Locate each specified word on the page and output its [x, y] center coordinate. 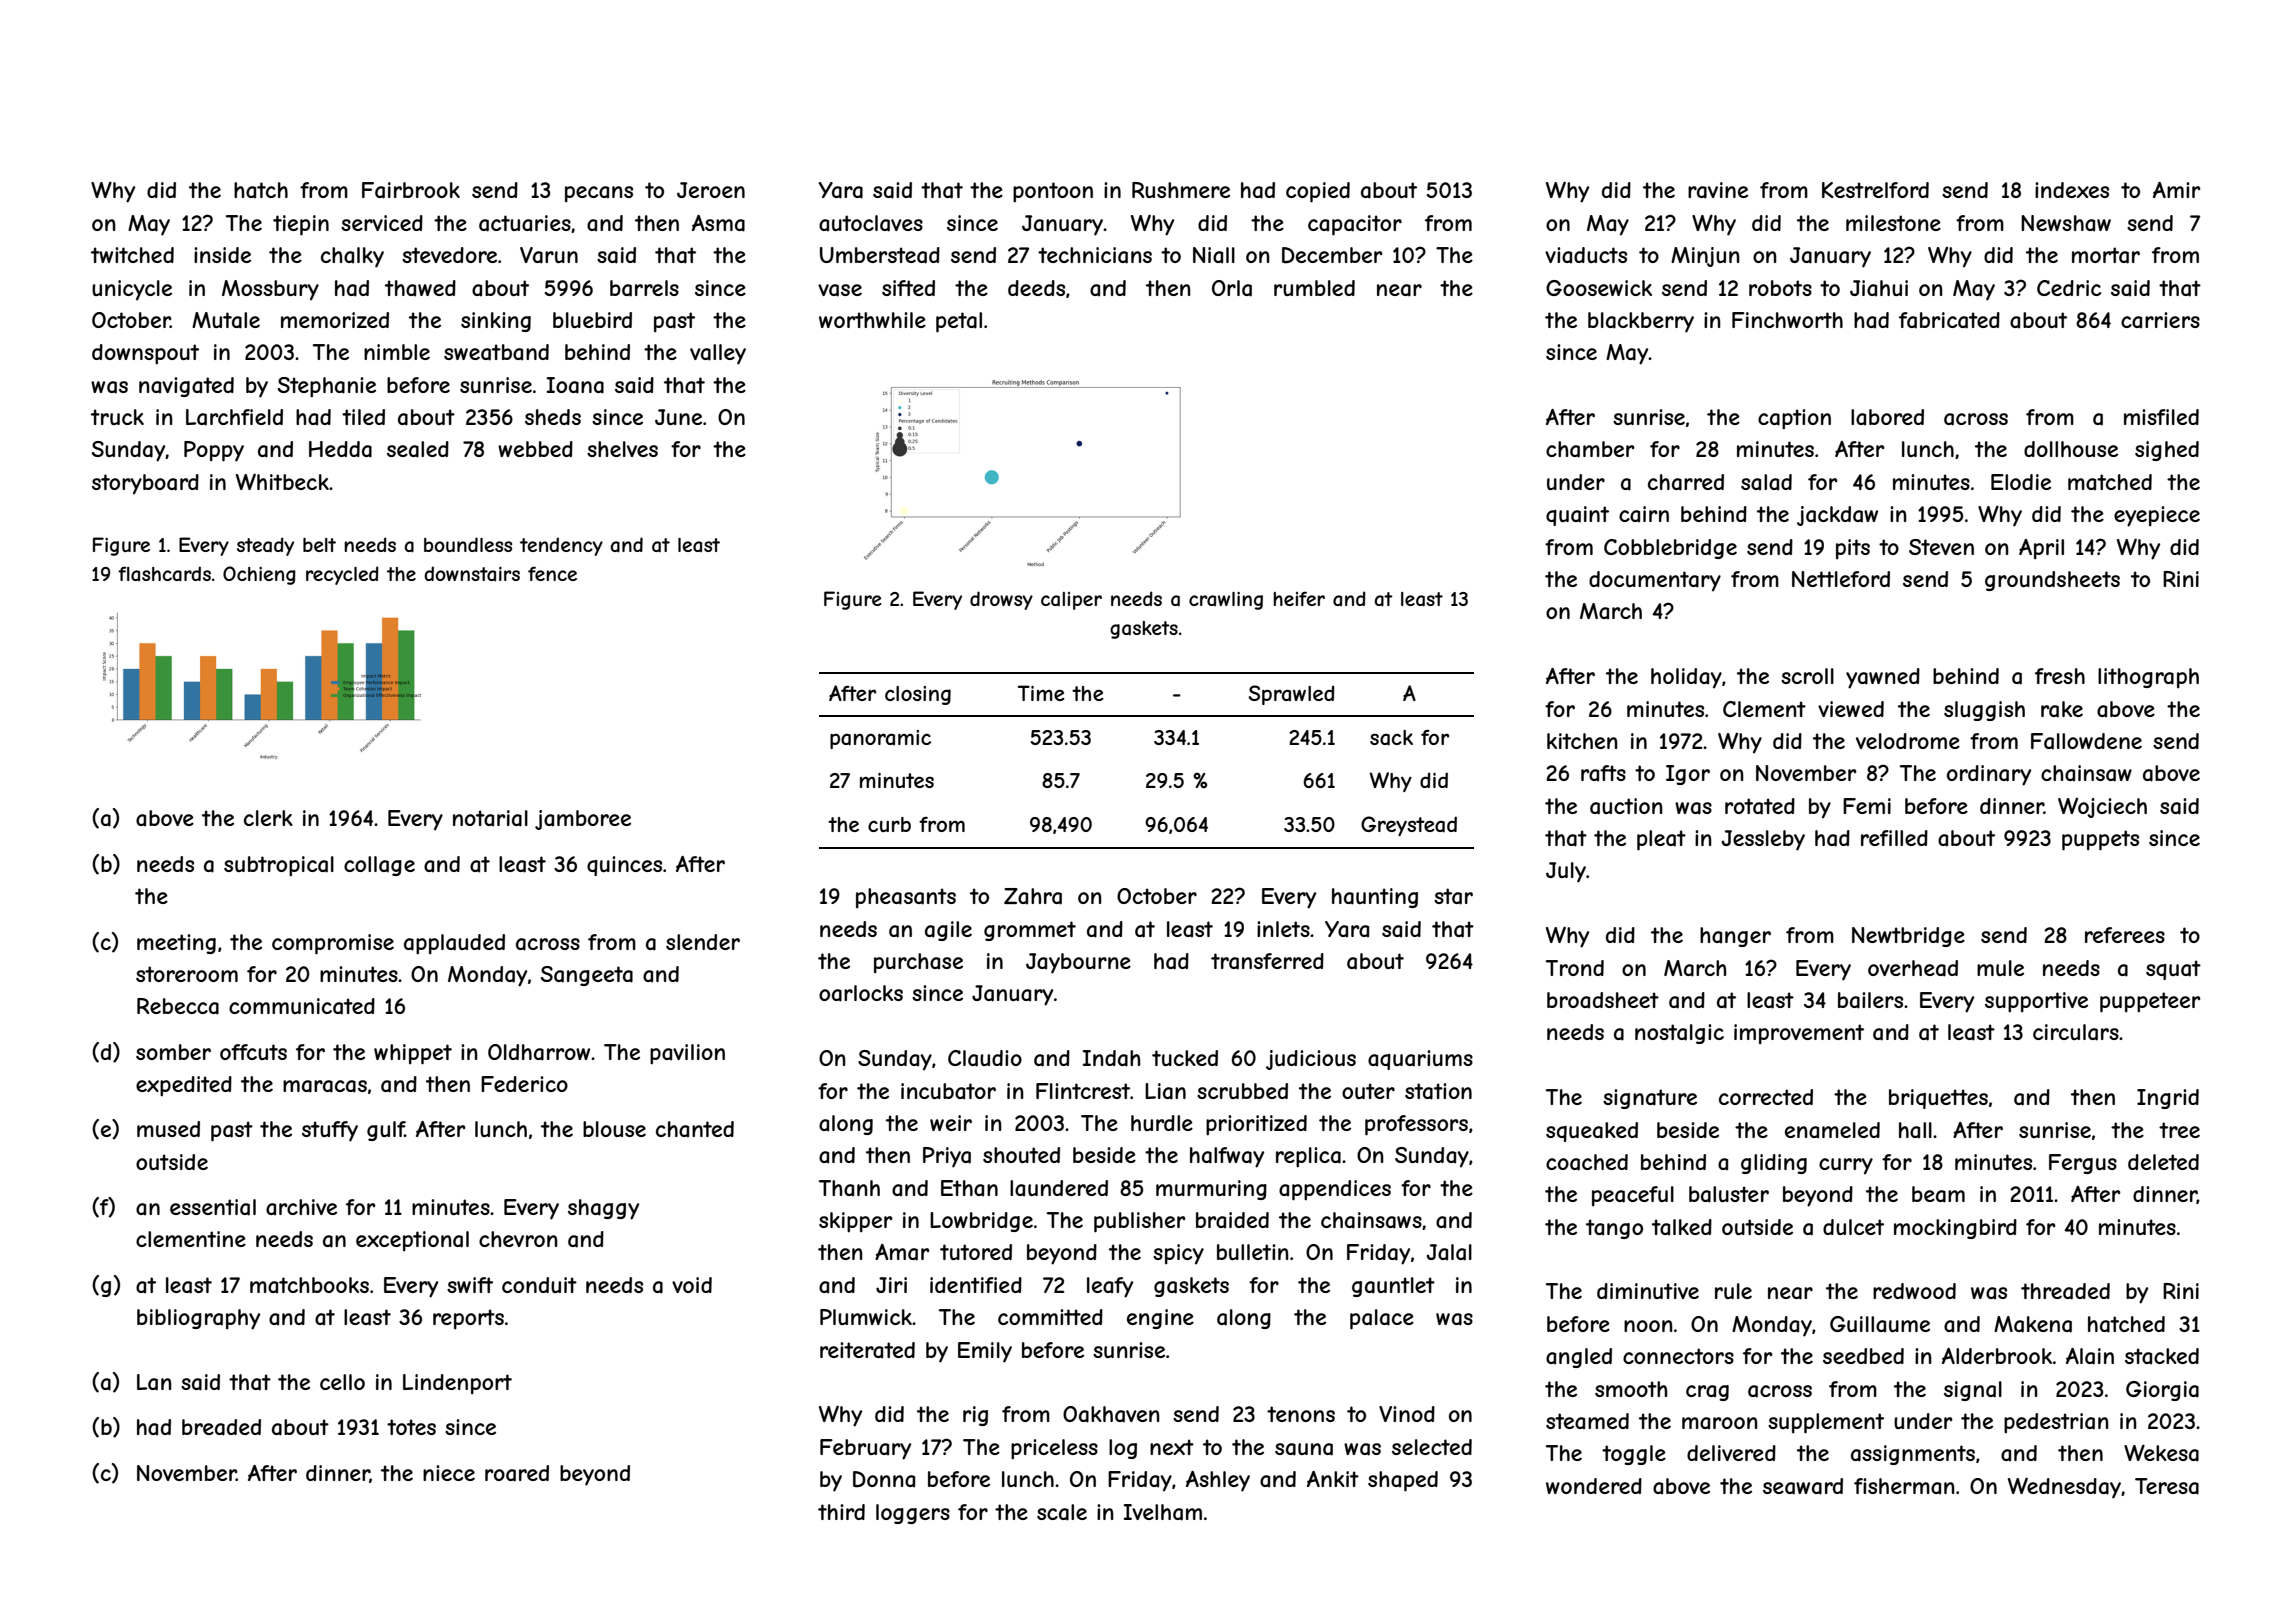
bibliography [198, 1319]
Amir [2176, 190]
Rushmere [1181, 190]
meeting [176, 944]
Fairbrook [411, 190]
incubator [948, 1091]
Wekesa [2161, 1453]
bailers [1870, 1000]
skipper [855, 1222]
